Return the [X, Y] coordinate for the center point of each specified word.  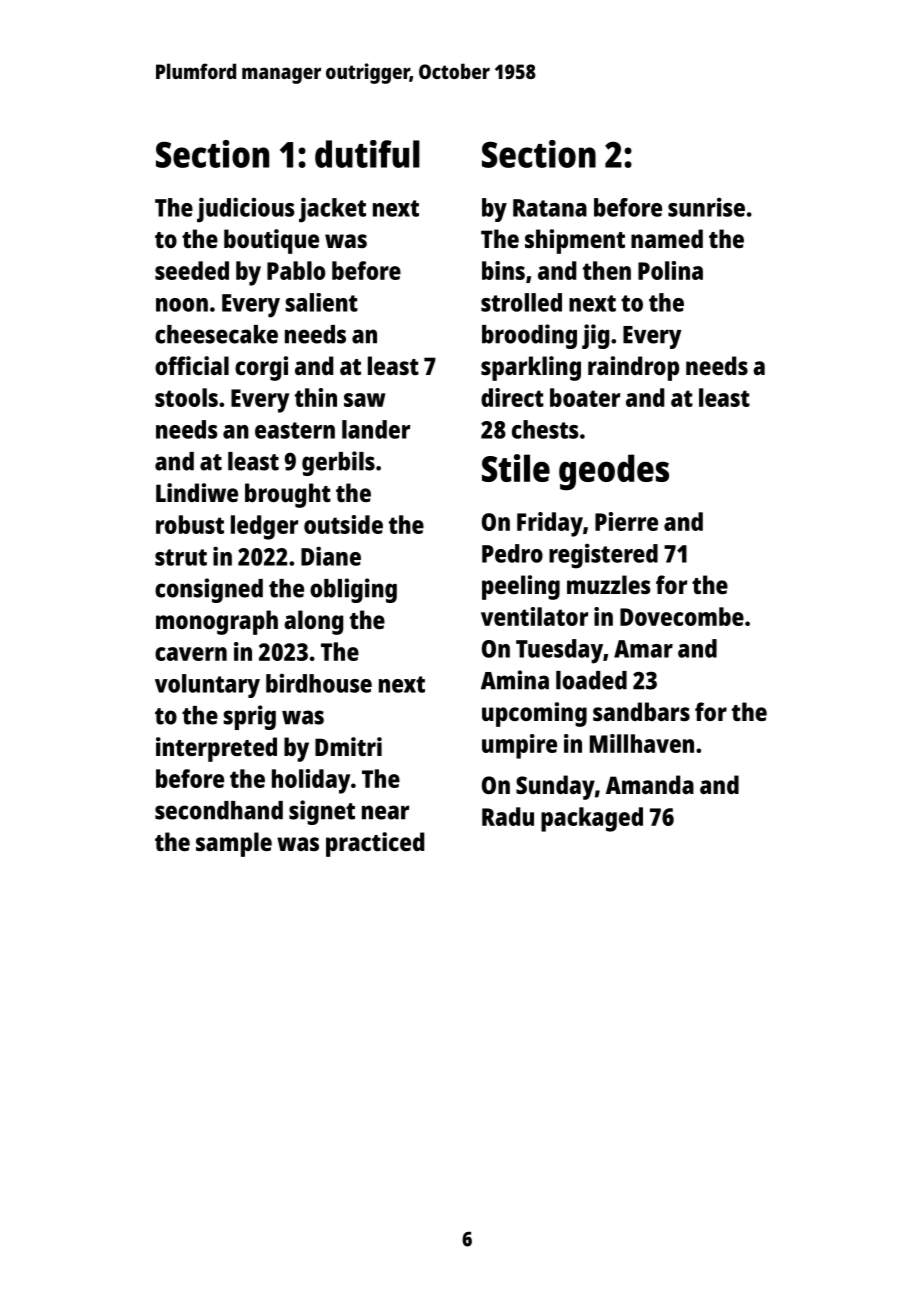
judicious [246, 210]
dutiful [367, 154]
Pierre [626, 521]
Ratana [550, 208]
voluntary [207, 686]
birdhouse [319, 683]
